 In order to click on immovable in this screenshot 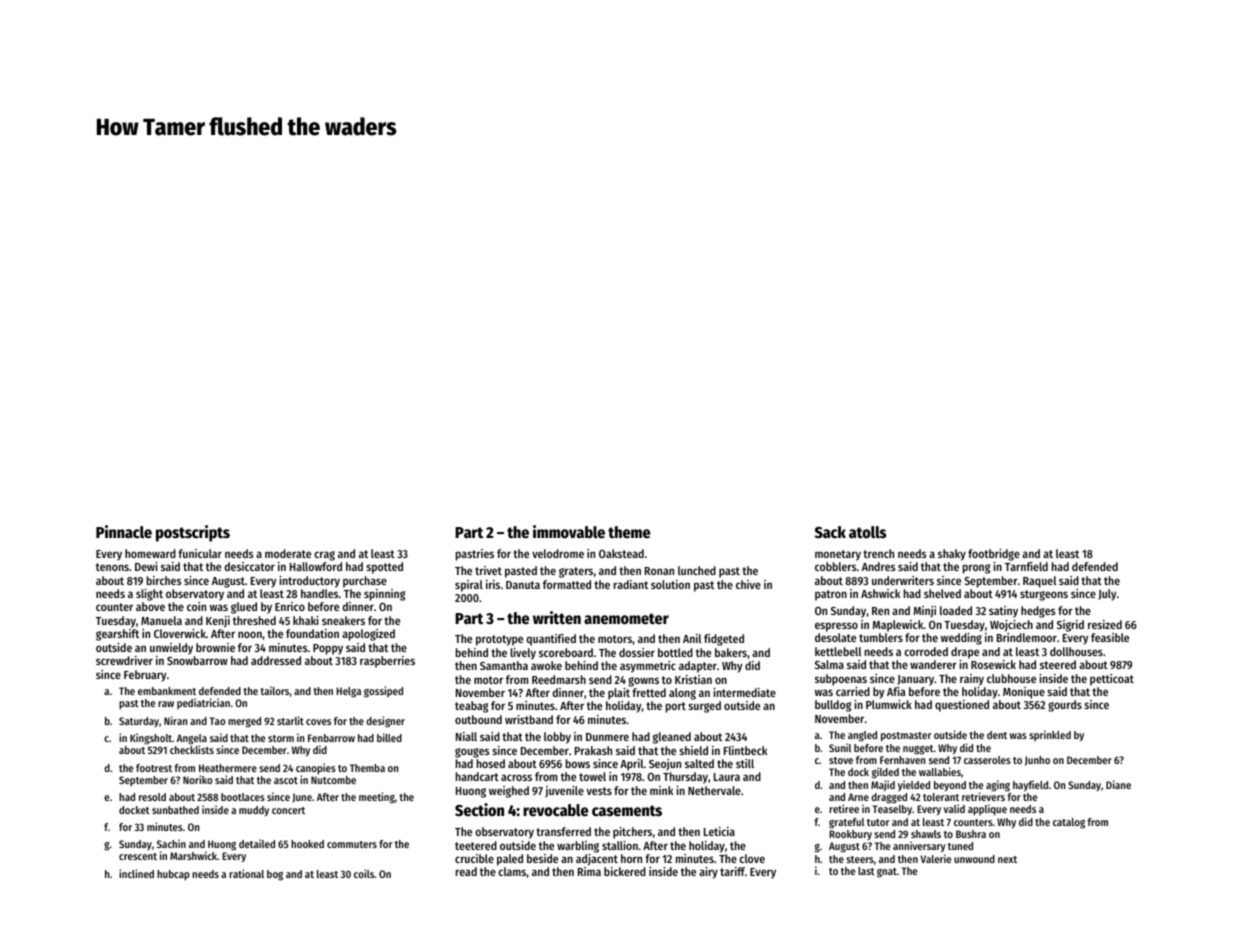, I will do `click(569, 532)`.
